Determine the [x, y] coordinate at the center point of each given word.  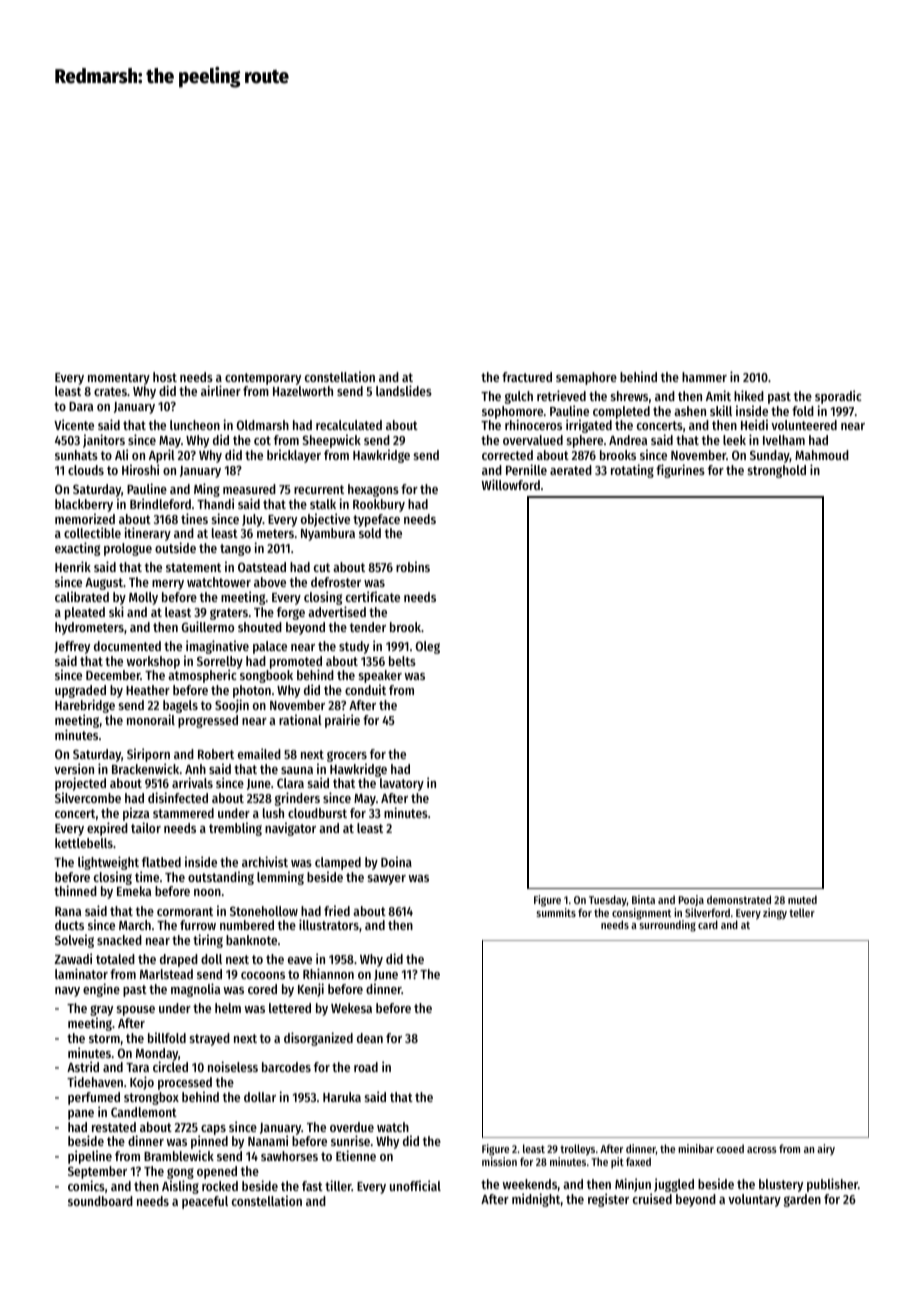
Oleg [428, 647]
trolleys [577, 1150]
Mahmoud [822, 455]
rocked [220, 1186]
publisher [832, 1185]
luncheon [195, 425]
